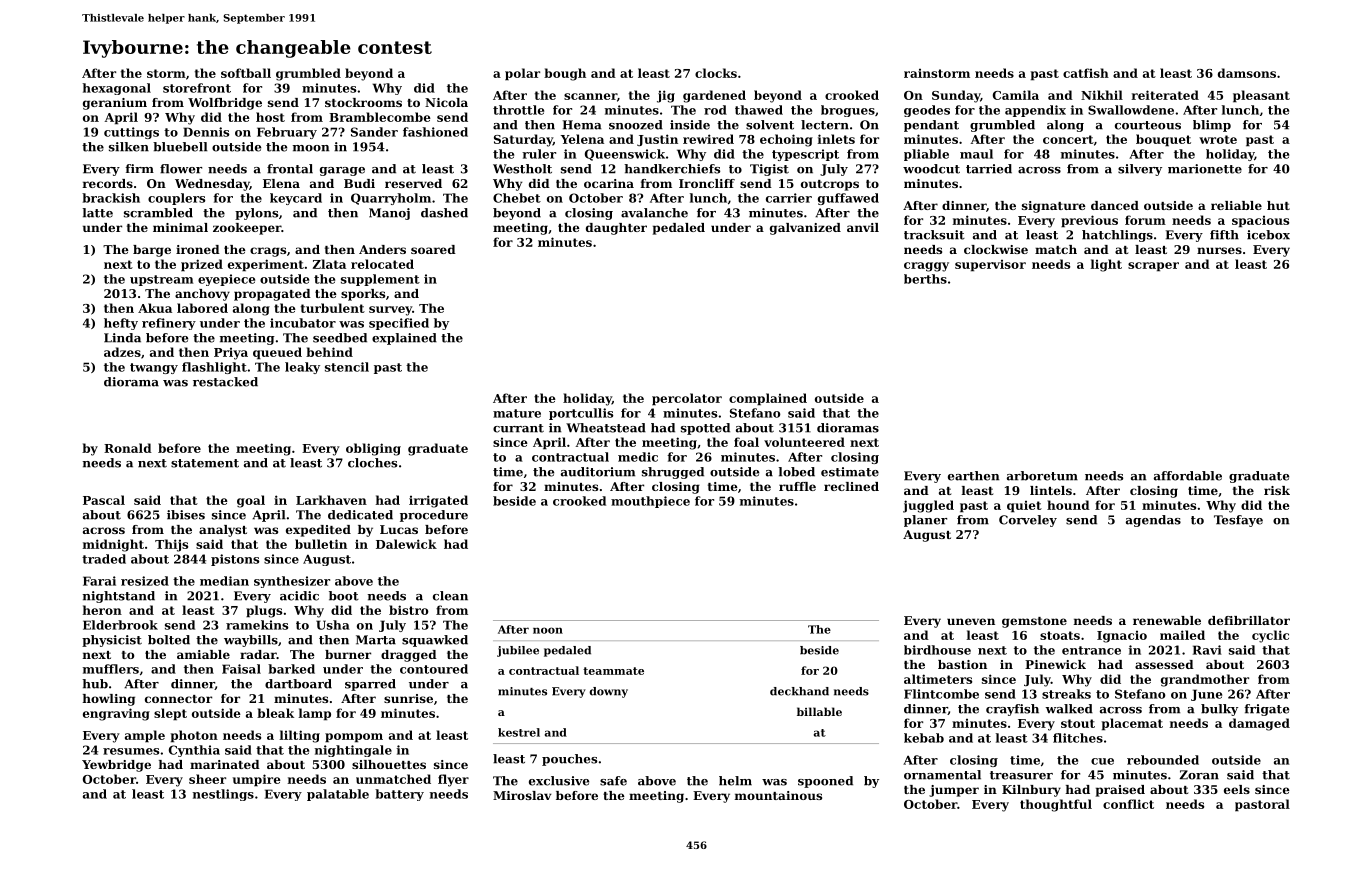 The height and width of the page is (887, 1372). Describe the element at coordinates (104, 500) in the page. I see `Pascal` at that location.
